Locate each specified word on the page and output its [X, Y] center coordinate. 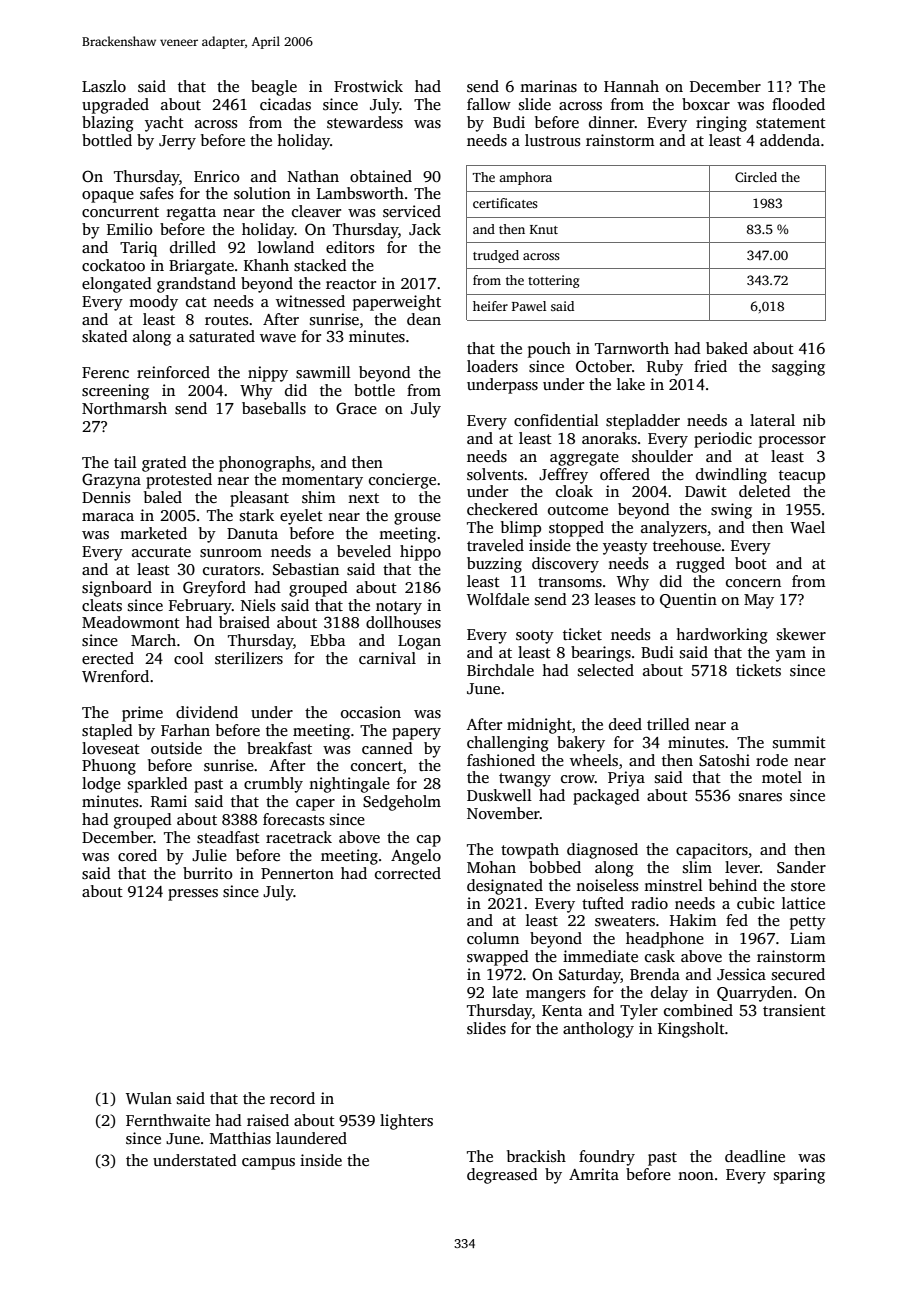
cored [137, 855]
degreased [502, 1176]
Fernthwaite [168, 1120]
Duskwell [499, 795]
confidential [556, 420]
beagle [274, 88]
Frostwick [368, 86]
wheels [594, 760]
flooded [798, 104]
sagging [798, 368]
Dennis [106, 497]
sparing [799, 1176]
